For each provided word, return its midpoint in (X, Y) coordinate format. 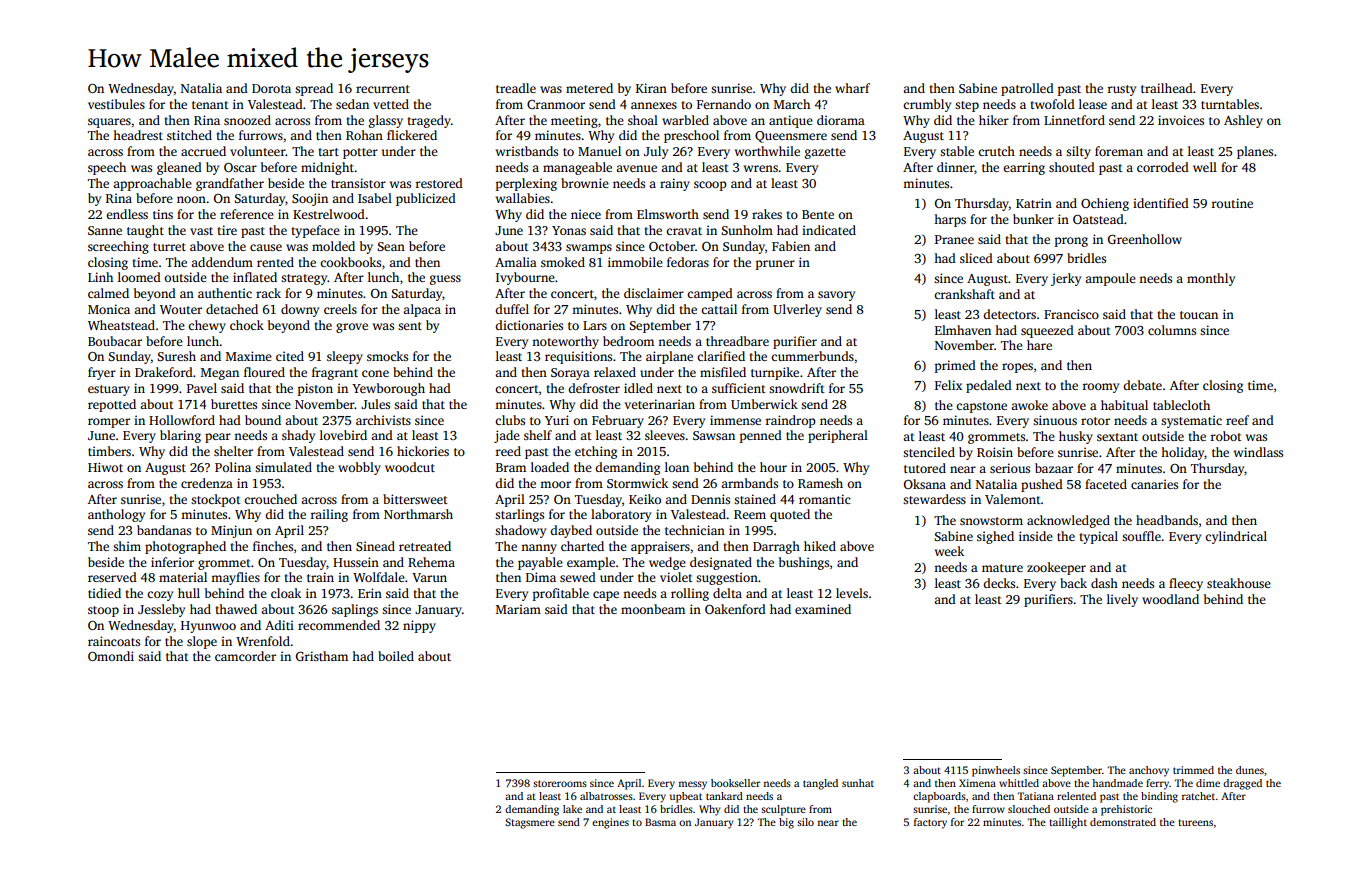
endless (127, 214)
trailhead (1167, 88)
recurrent (383, 89)
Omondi (111, 656)
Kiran (651, 88)
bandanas (164, 530)
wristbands (527, 151)
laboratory (621, 515)
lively (1122, 600)
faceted (1106, 484)
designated (721, 563)
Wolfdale (379, 577)
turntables (1230, 104)
